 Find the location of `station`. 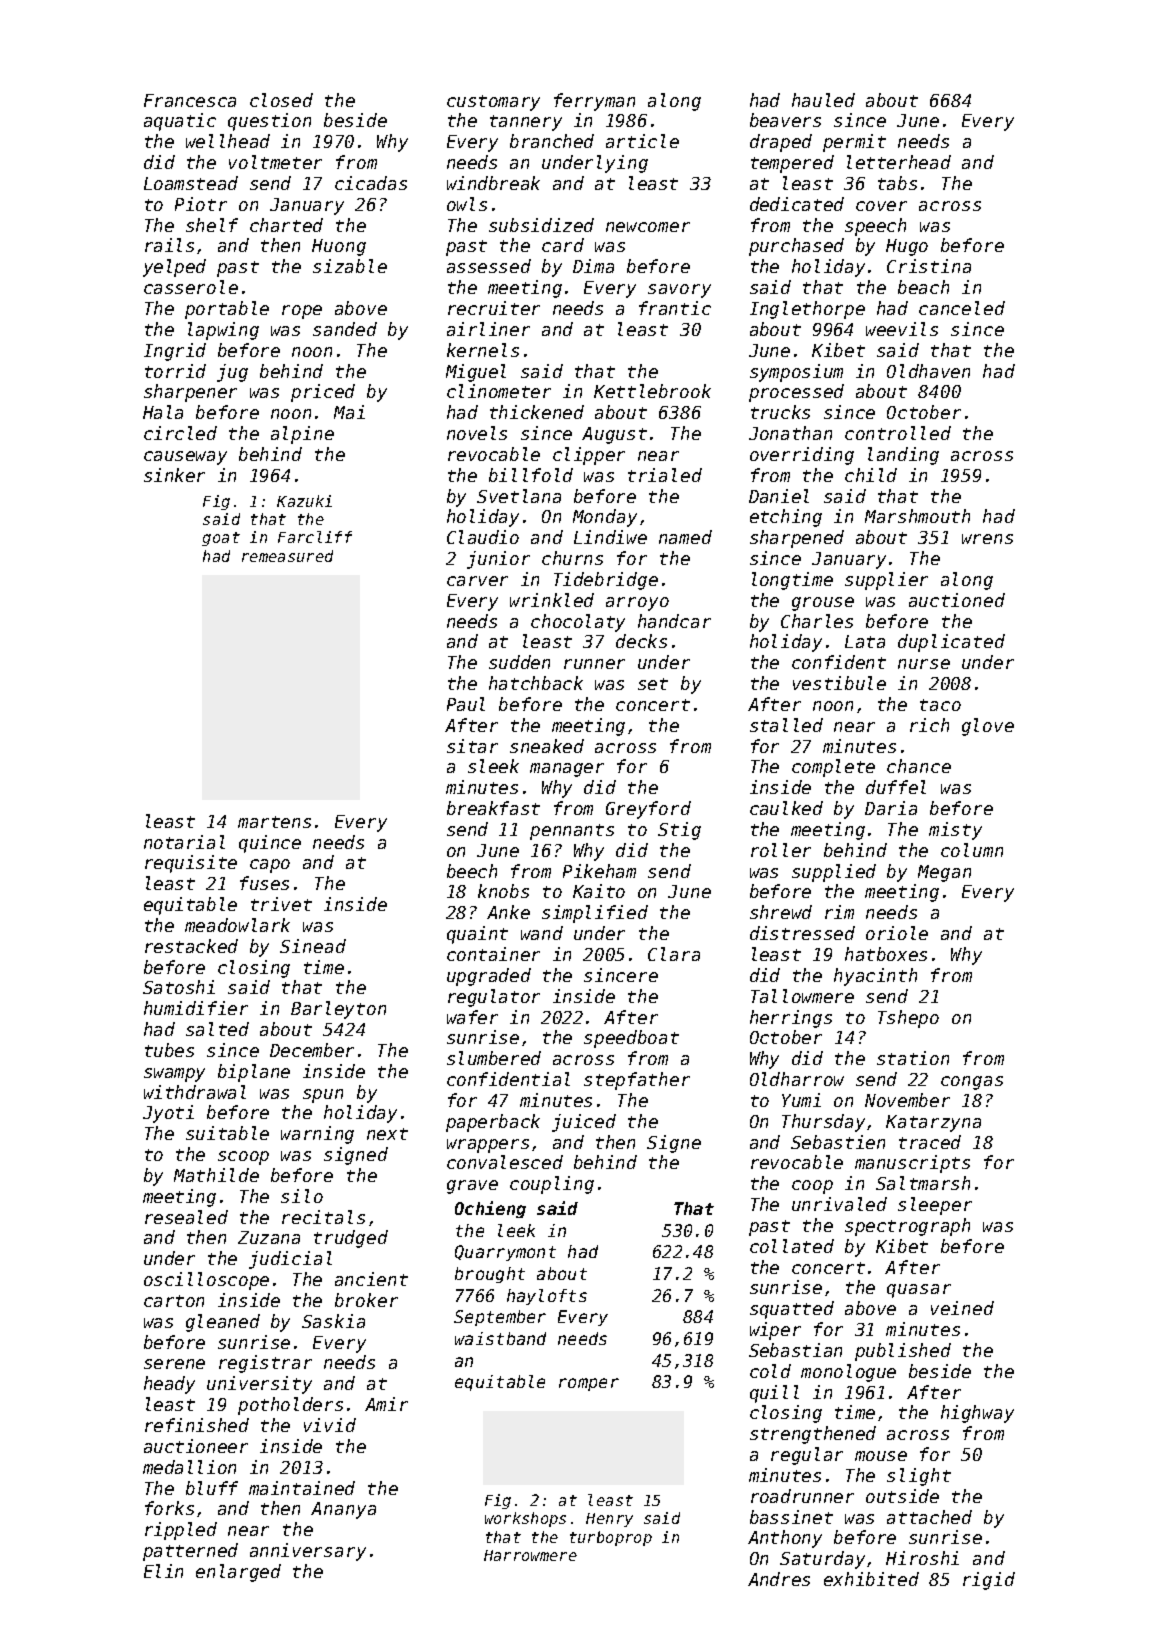

station is located at coordinates (913, 1058).
